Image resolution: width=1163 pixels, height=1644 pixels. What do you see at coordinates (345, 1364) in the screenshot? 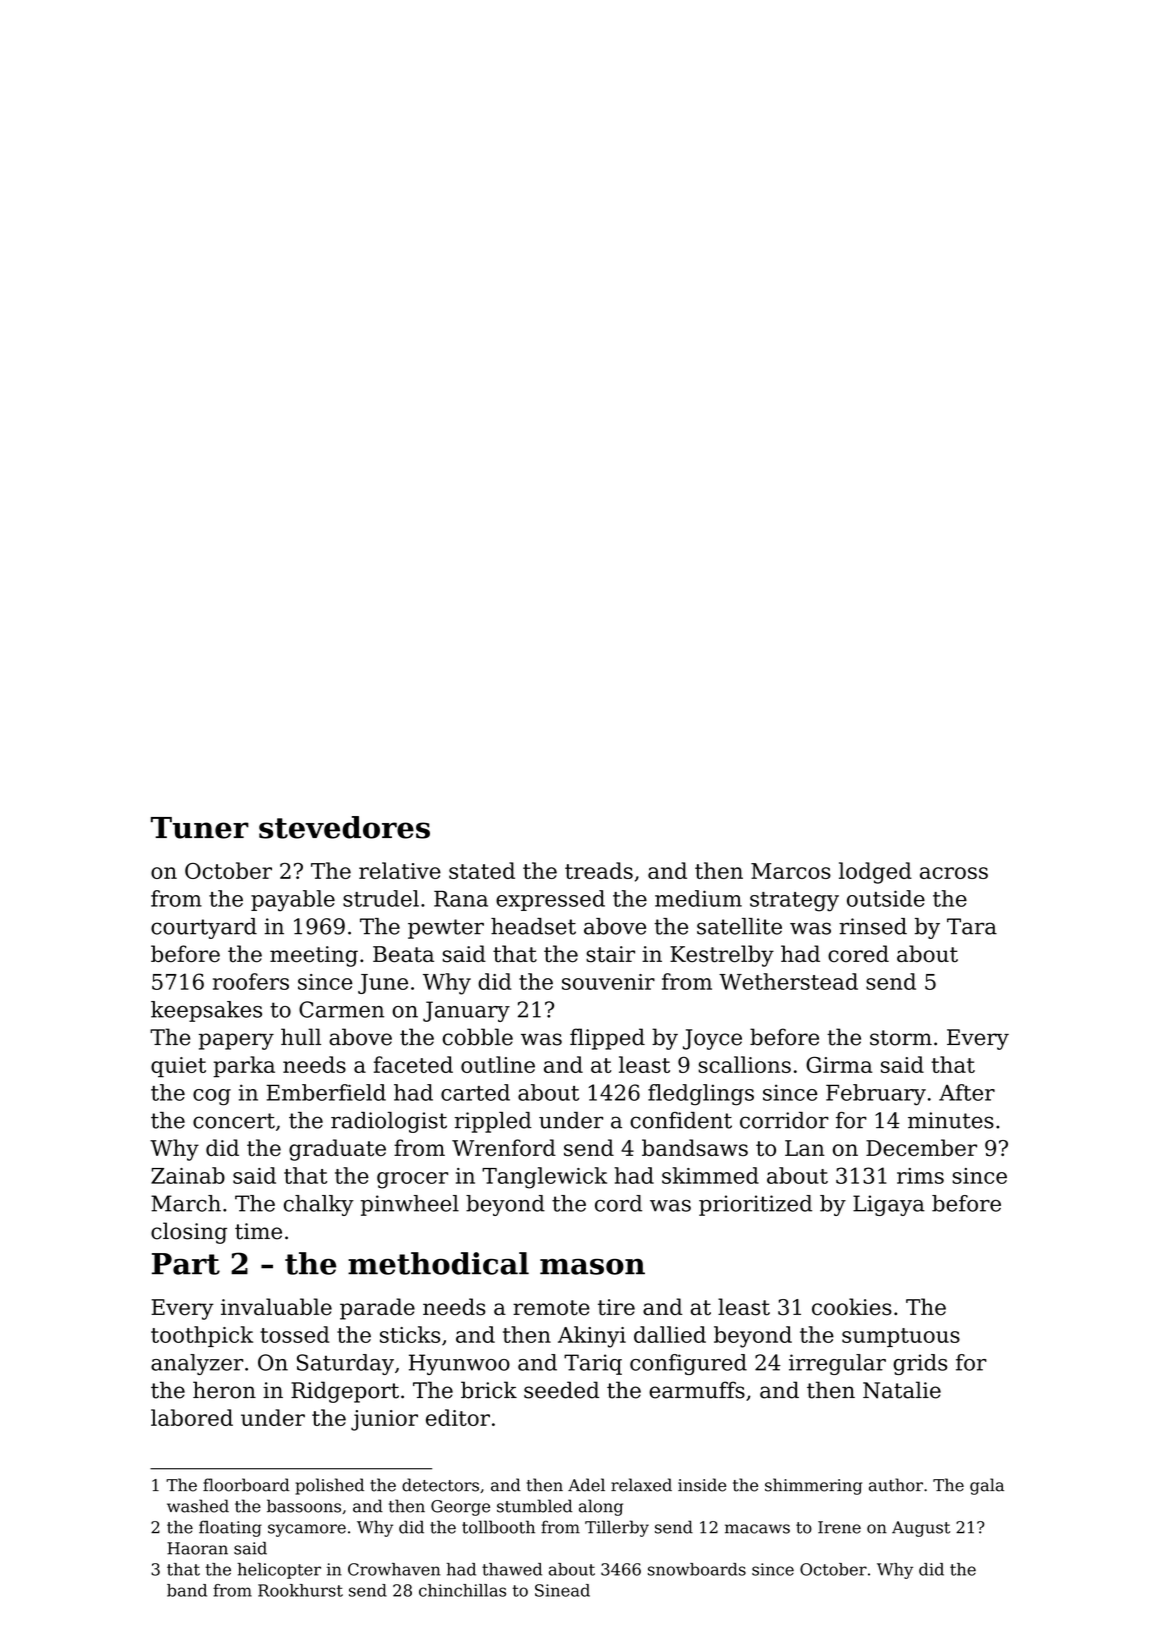
I see `Saturday` at bounding box center [345, 1364].
